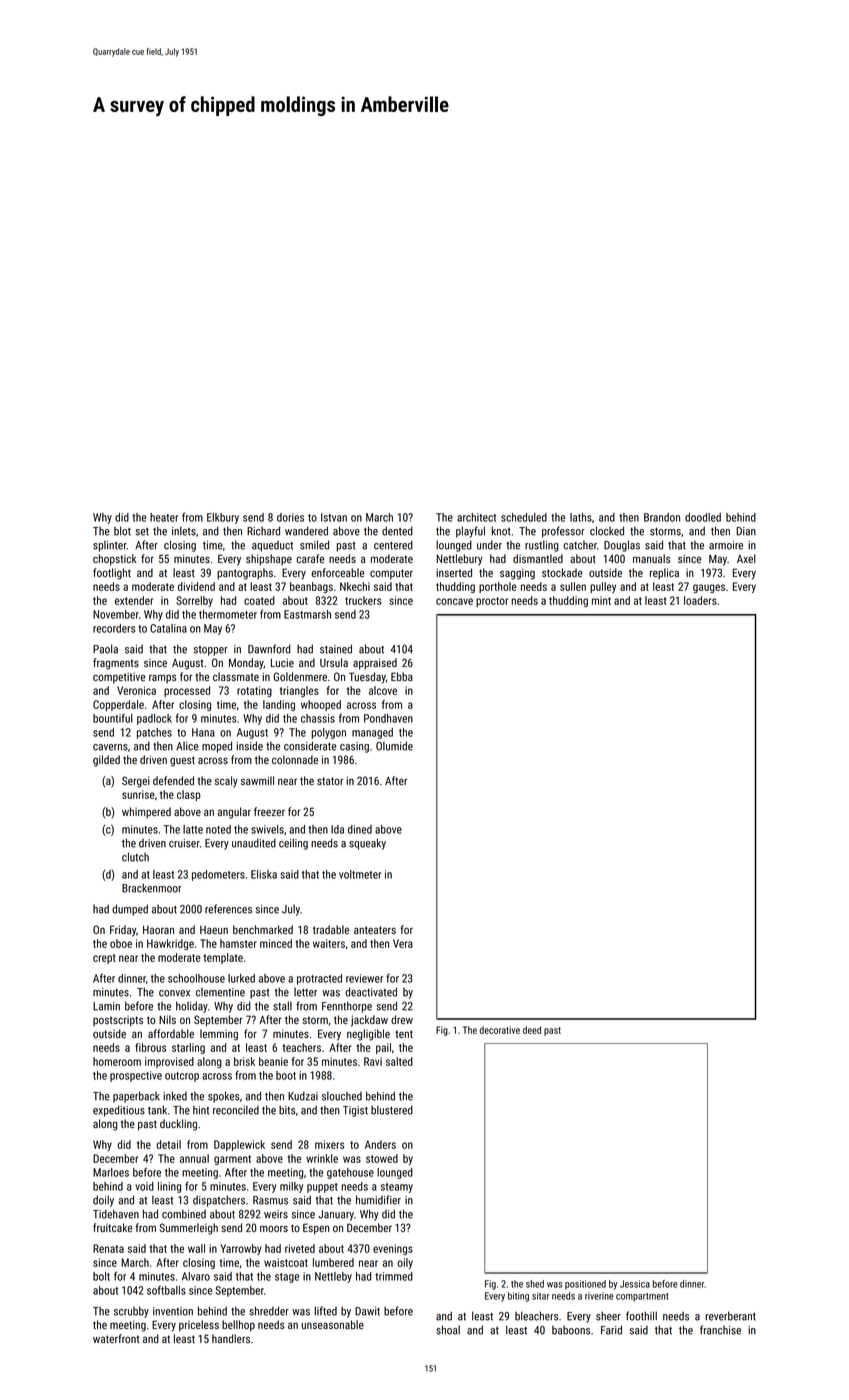 This document has width=849, height=1400. I want to click on splinter, so click(110, 546).
